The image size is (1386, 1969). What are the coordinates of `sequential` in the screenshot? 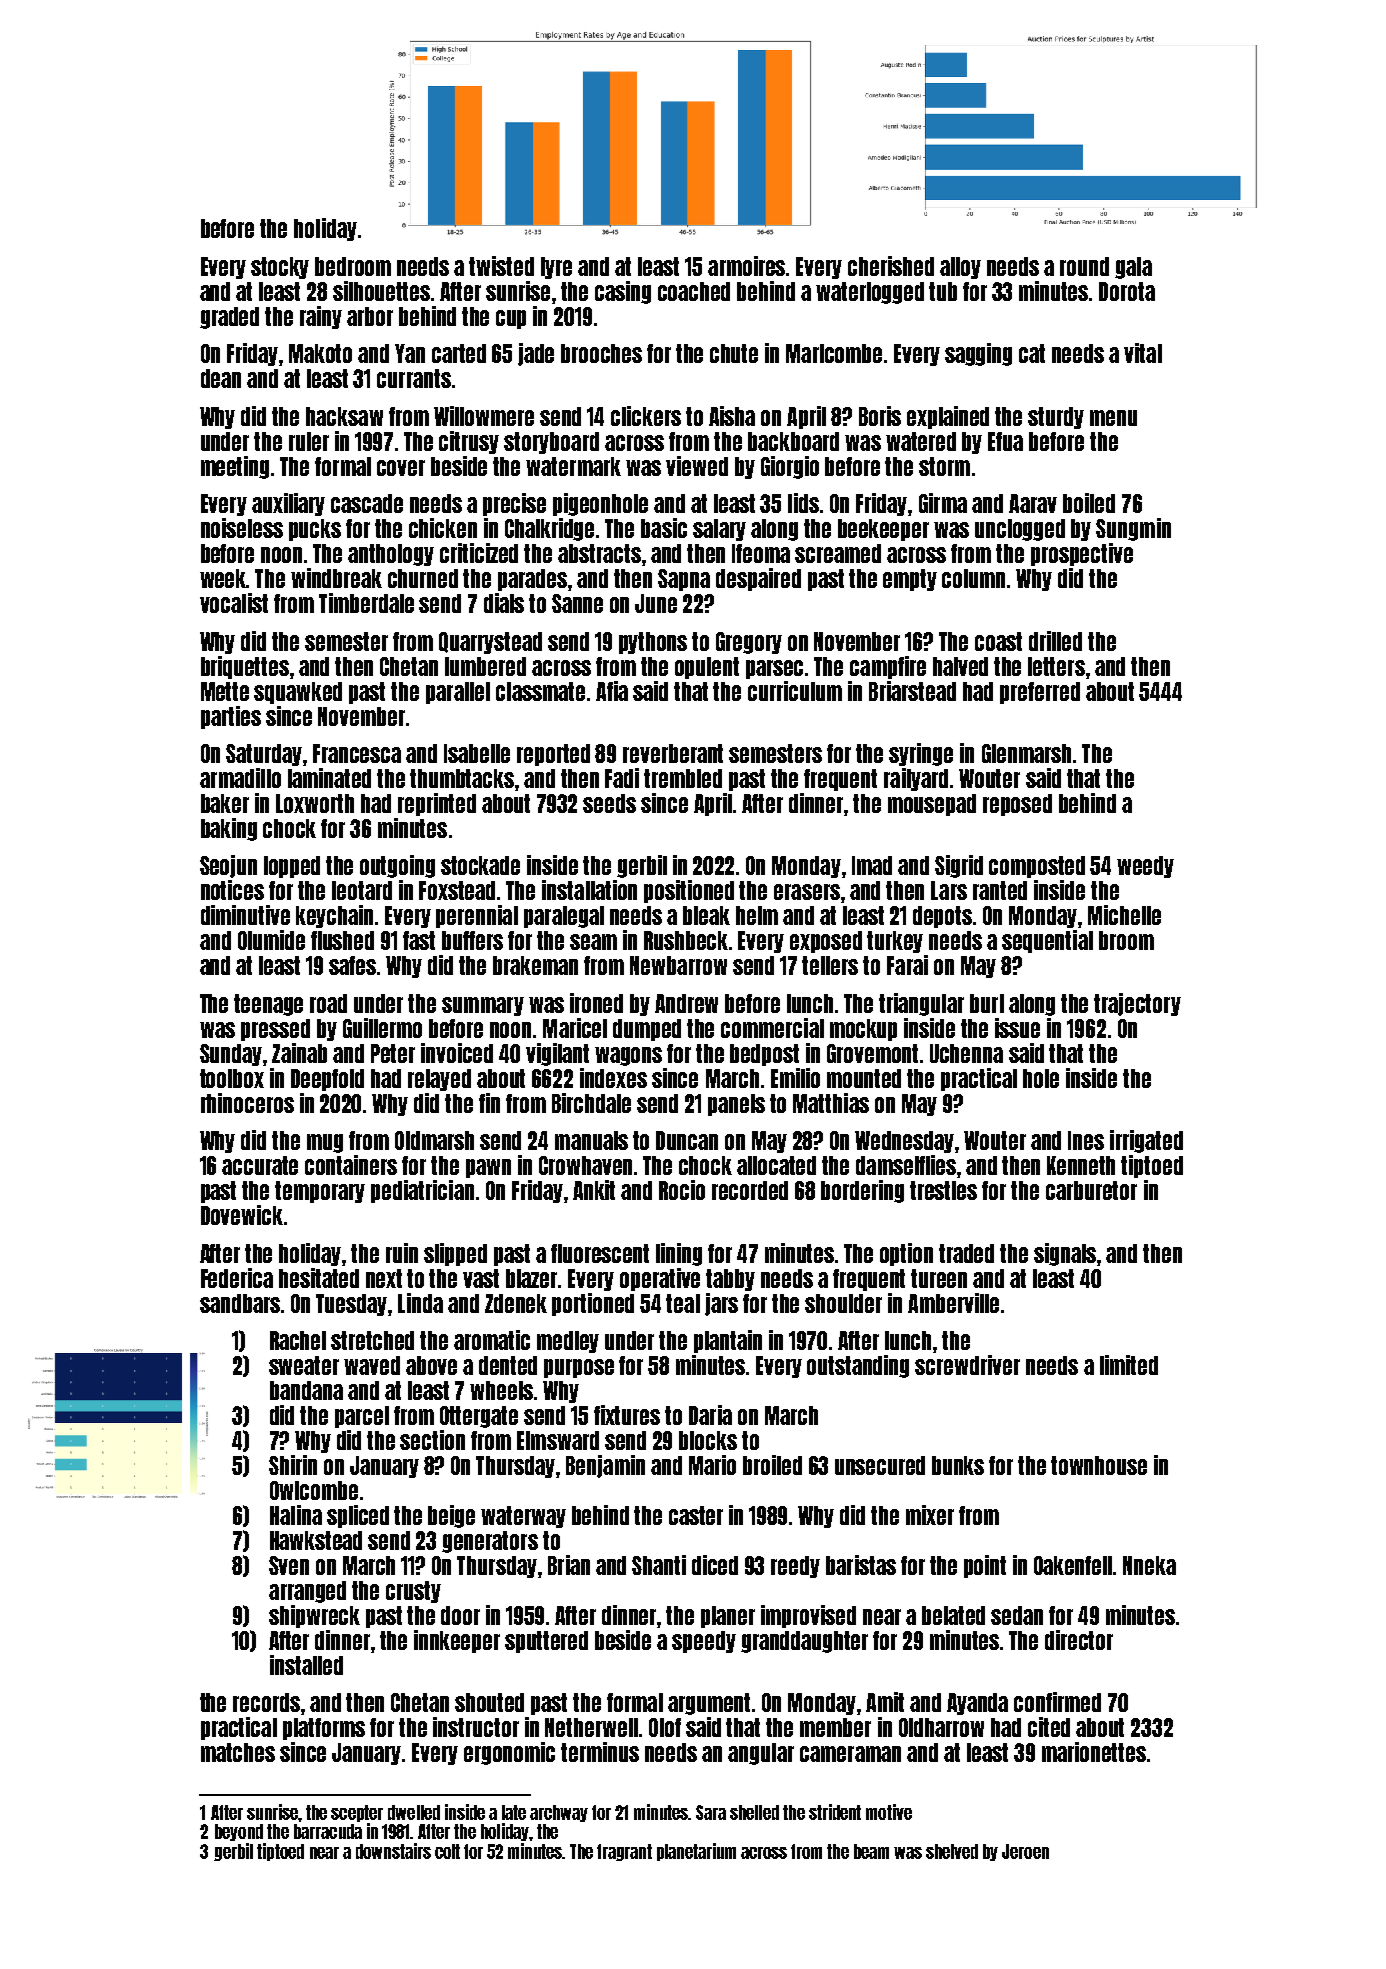 It's located at (1047, 941).
